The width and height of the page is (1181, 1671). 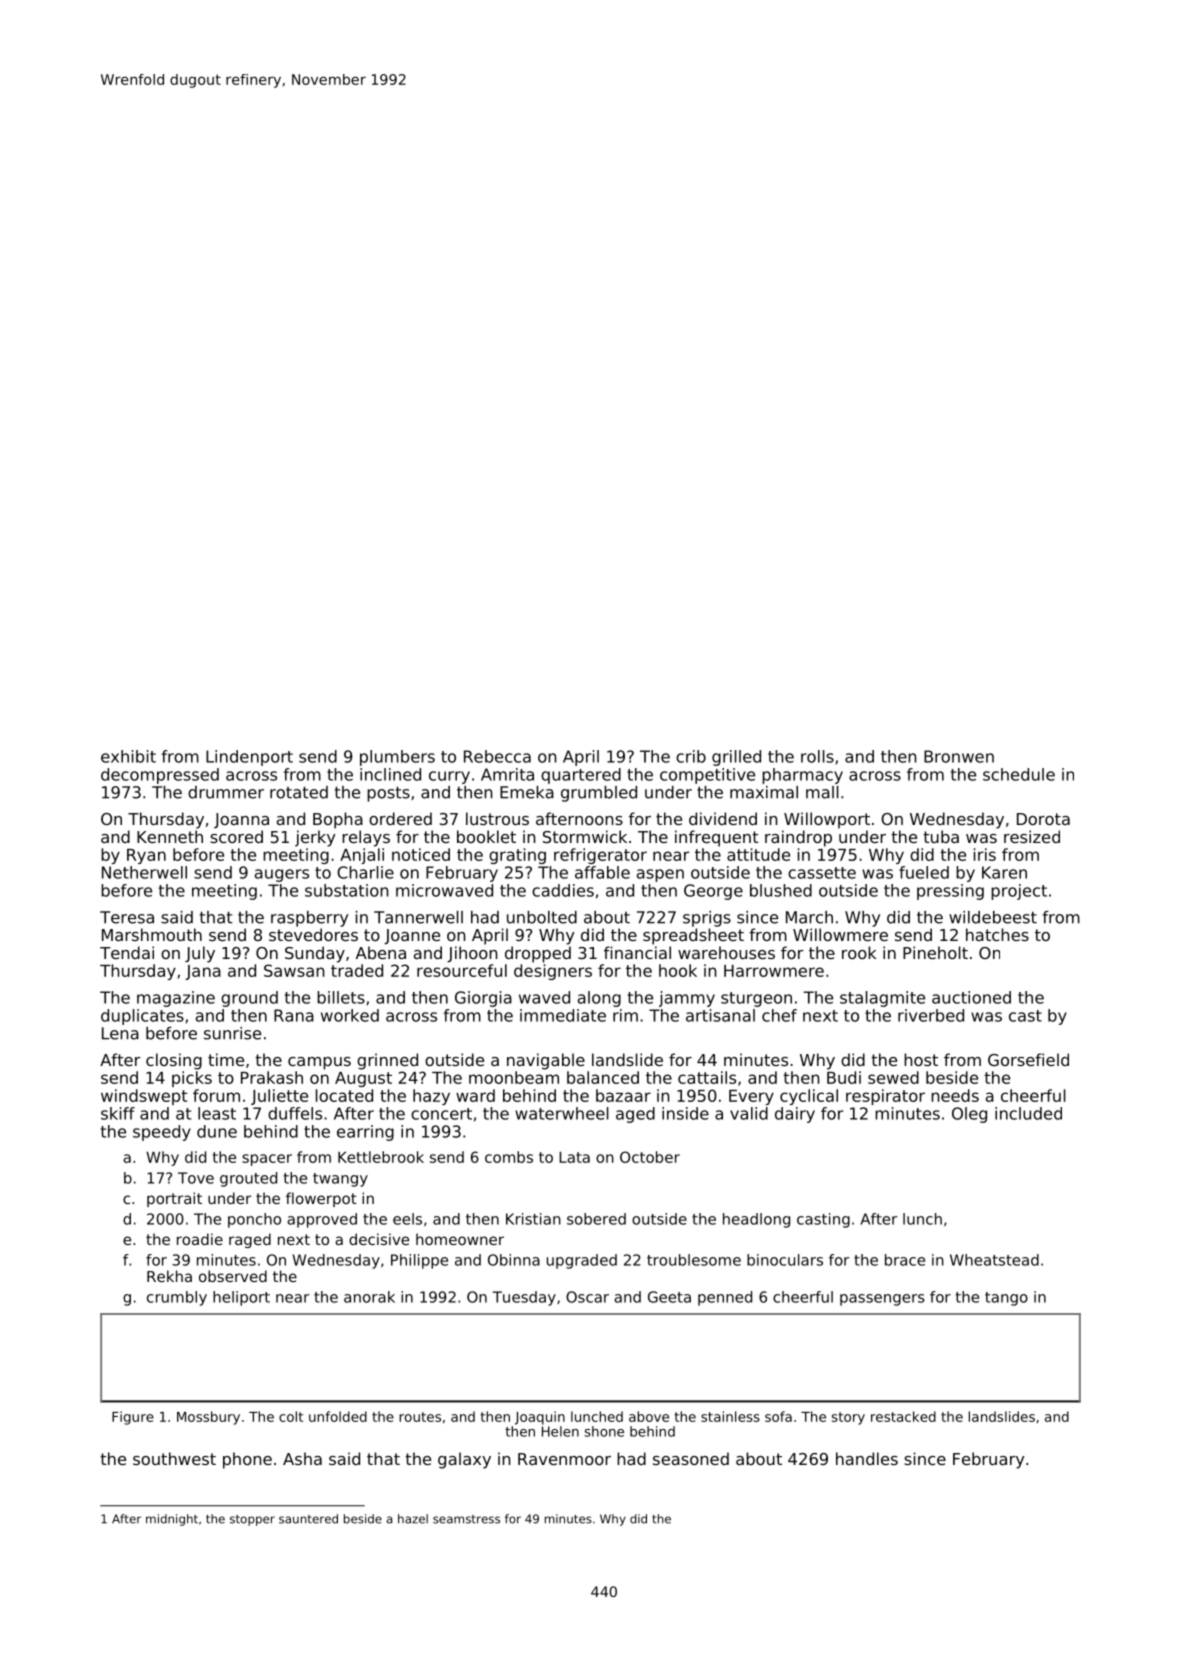 I want to click on project, so click(x=1019, y=892).
